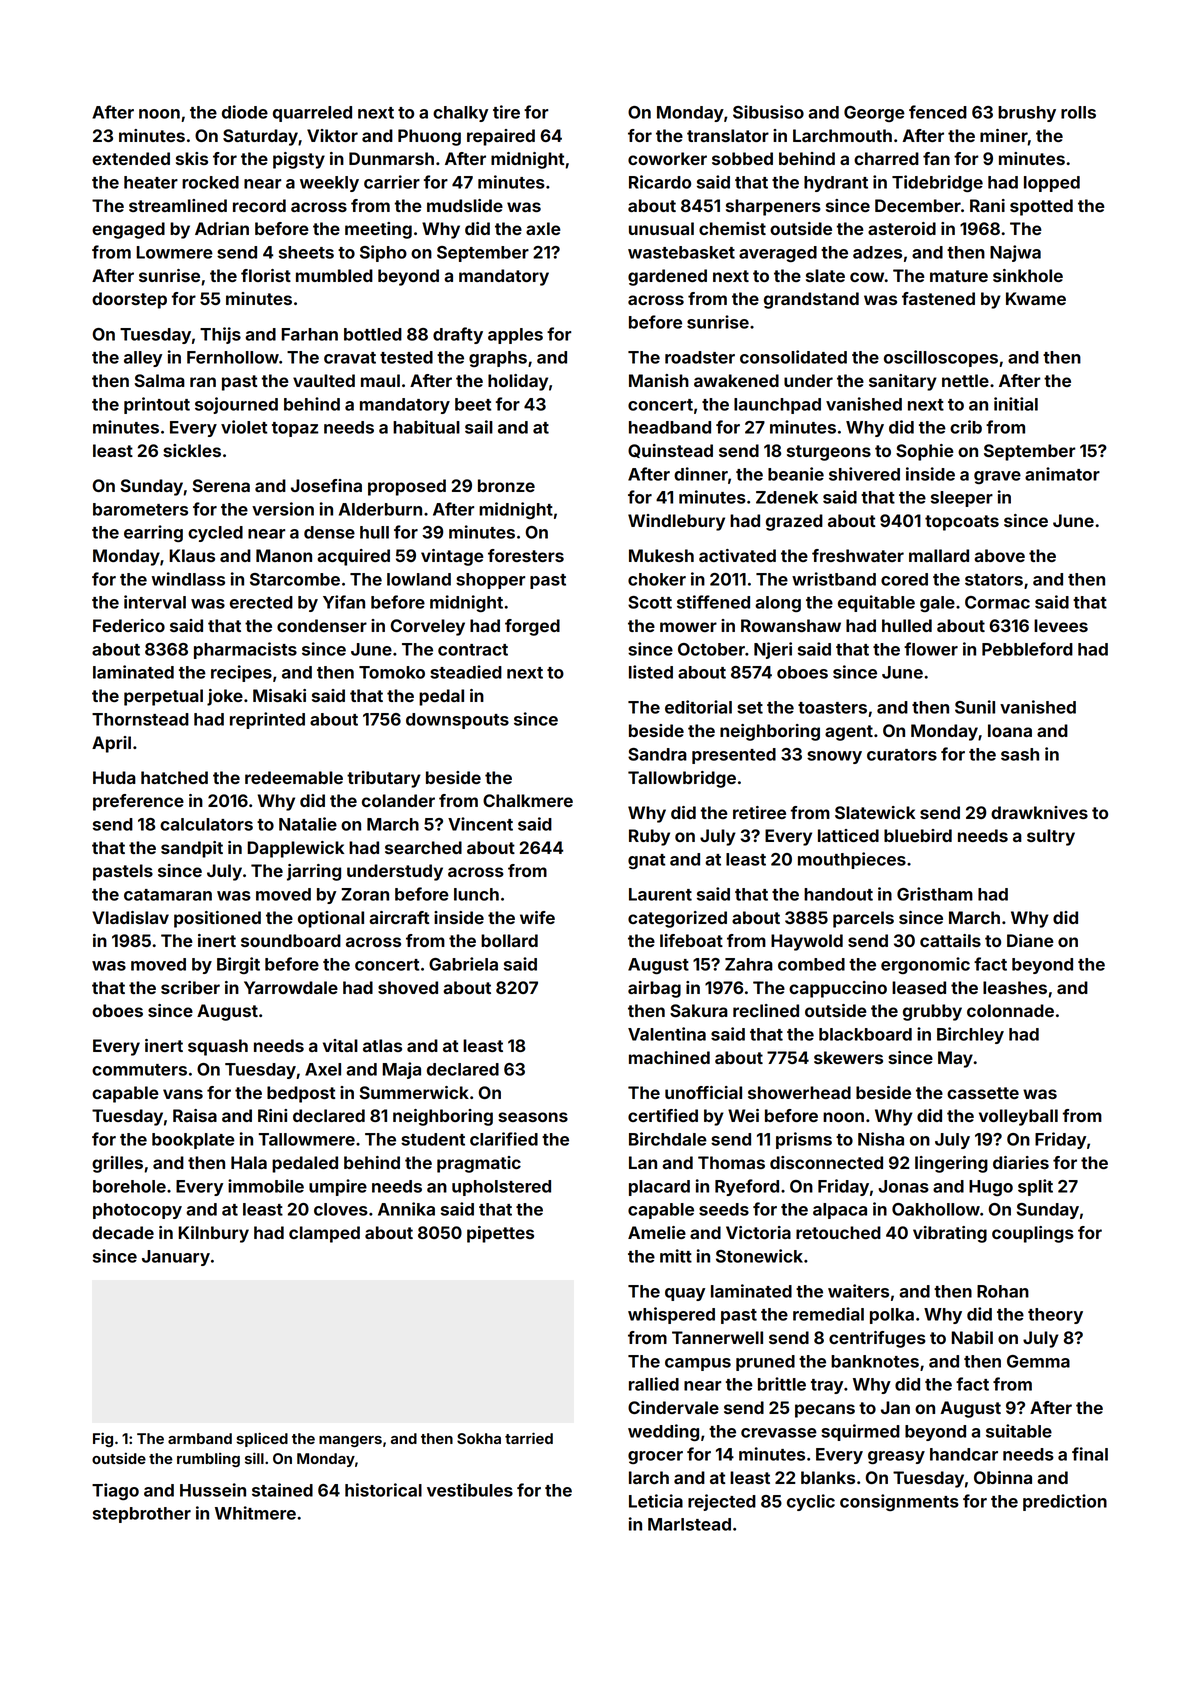 Image resolution: width=1202 pixels, height=1700 pixels. Describe the element at coordinates (838, 1232) in the screenshot. I see `retouched` at that location.
